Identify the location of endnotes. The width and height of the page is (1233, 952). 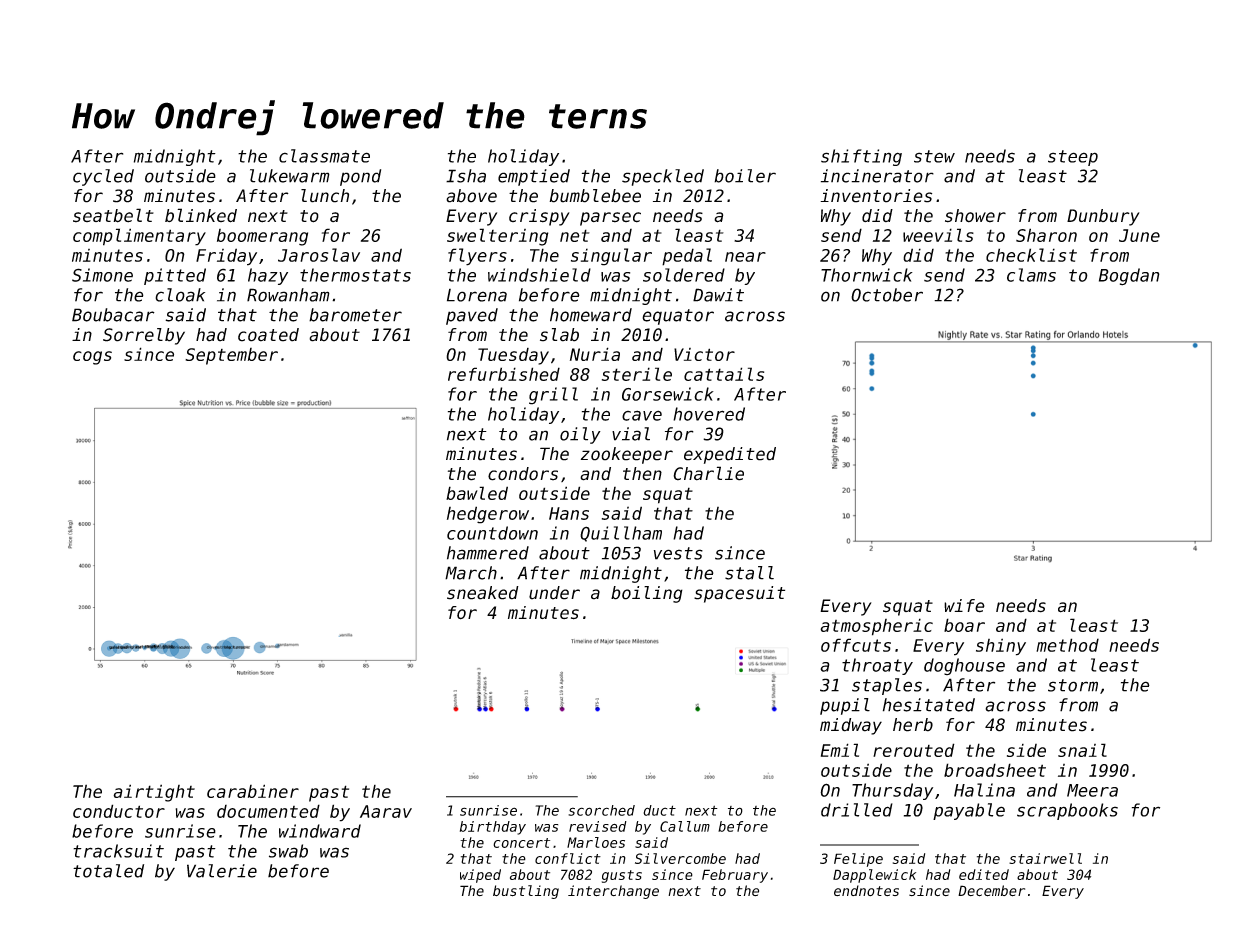
(866, 890).
